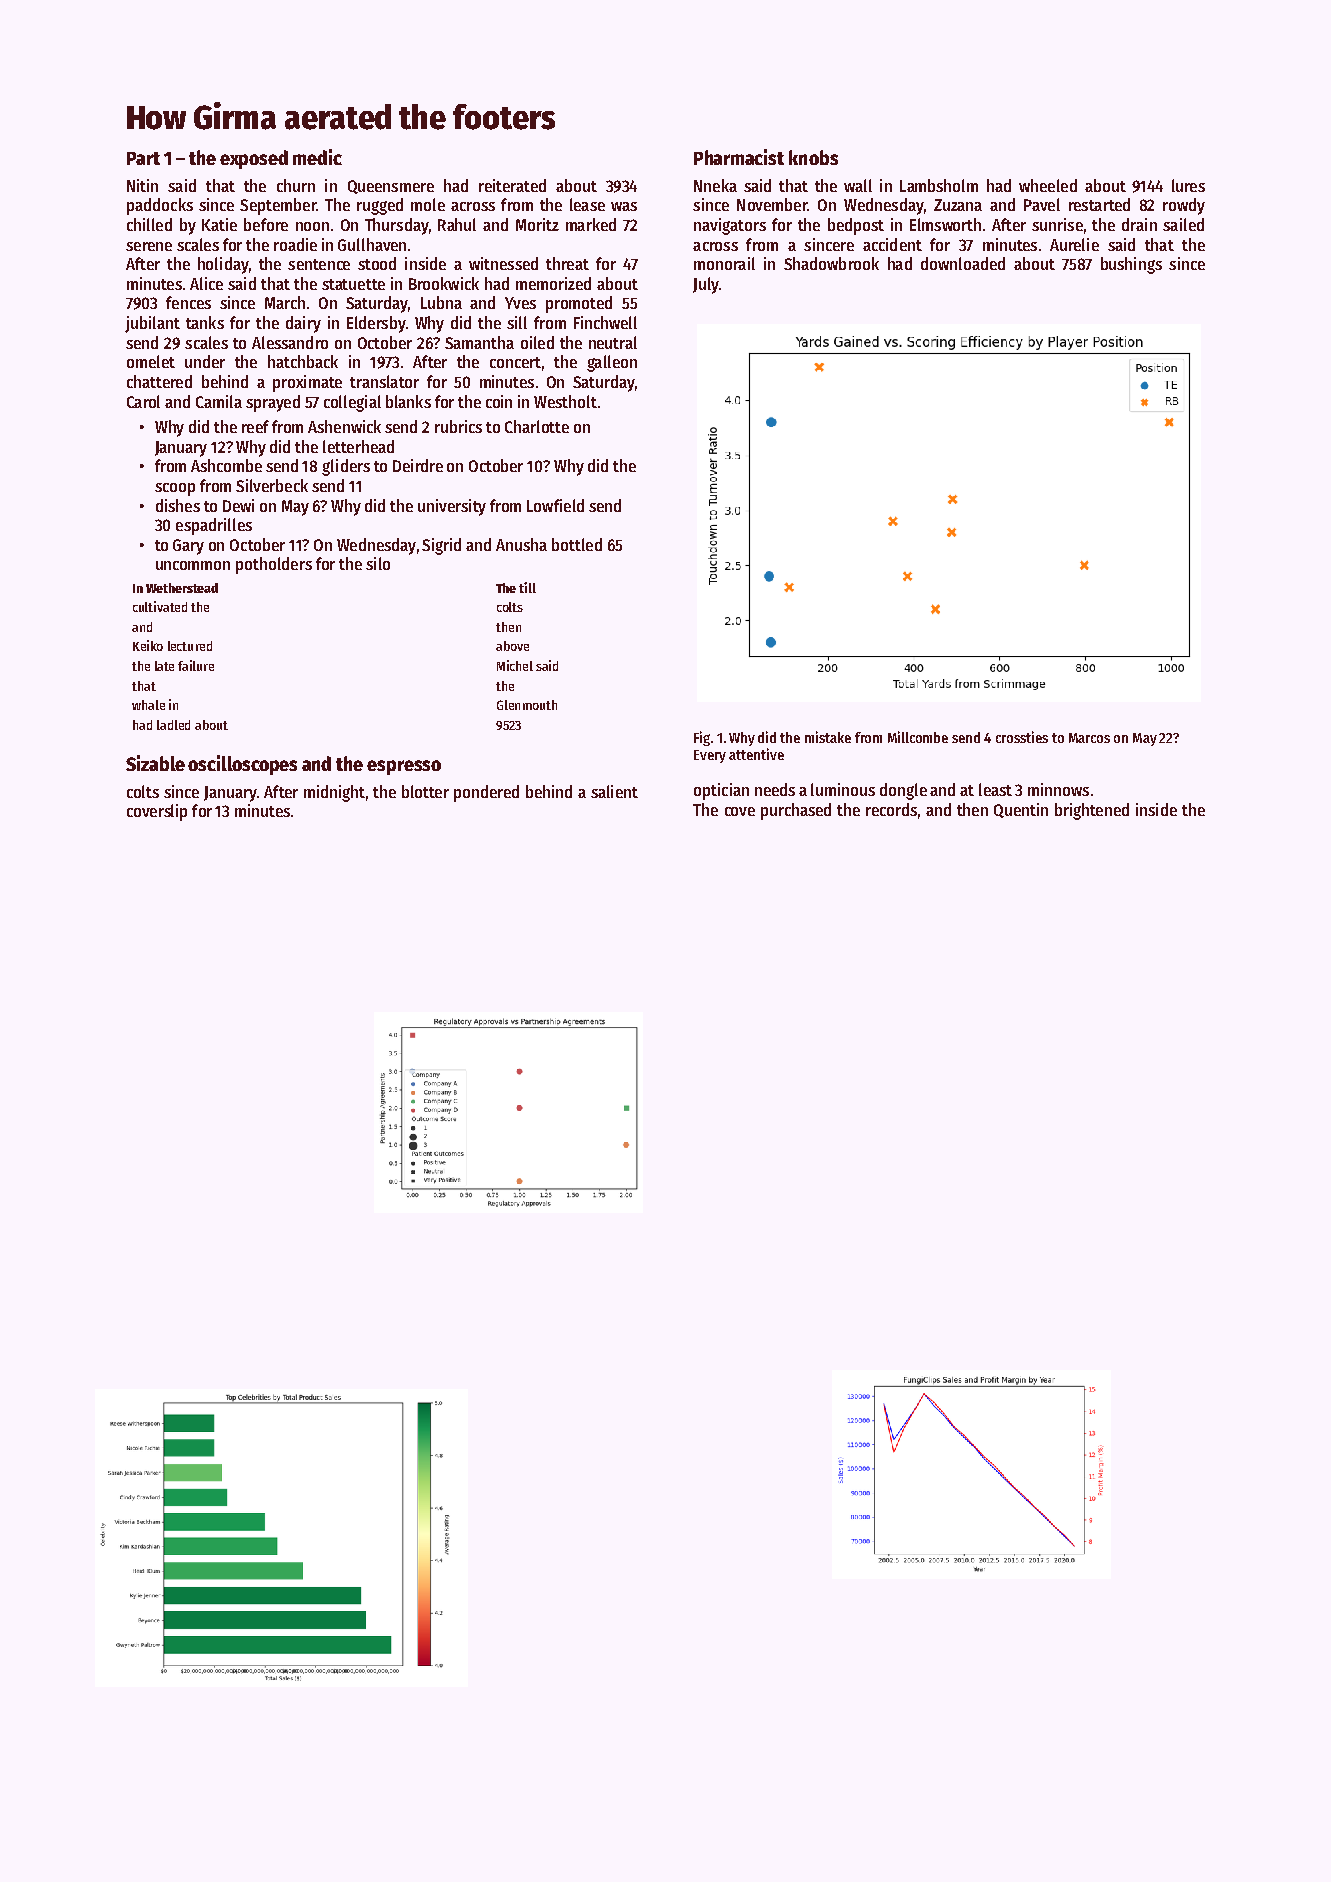 Image resolution: width=1331 pixels, height=1882 pixels. Describe the element at coordinates (384, 381) in the document. I see `translator` at that location.
